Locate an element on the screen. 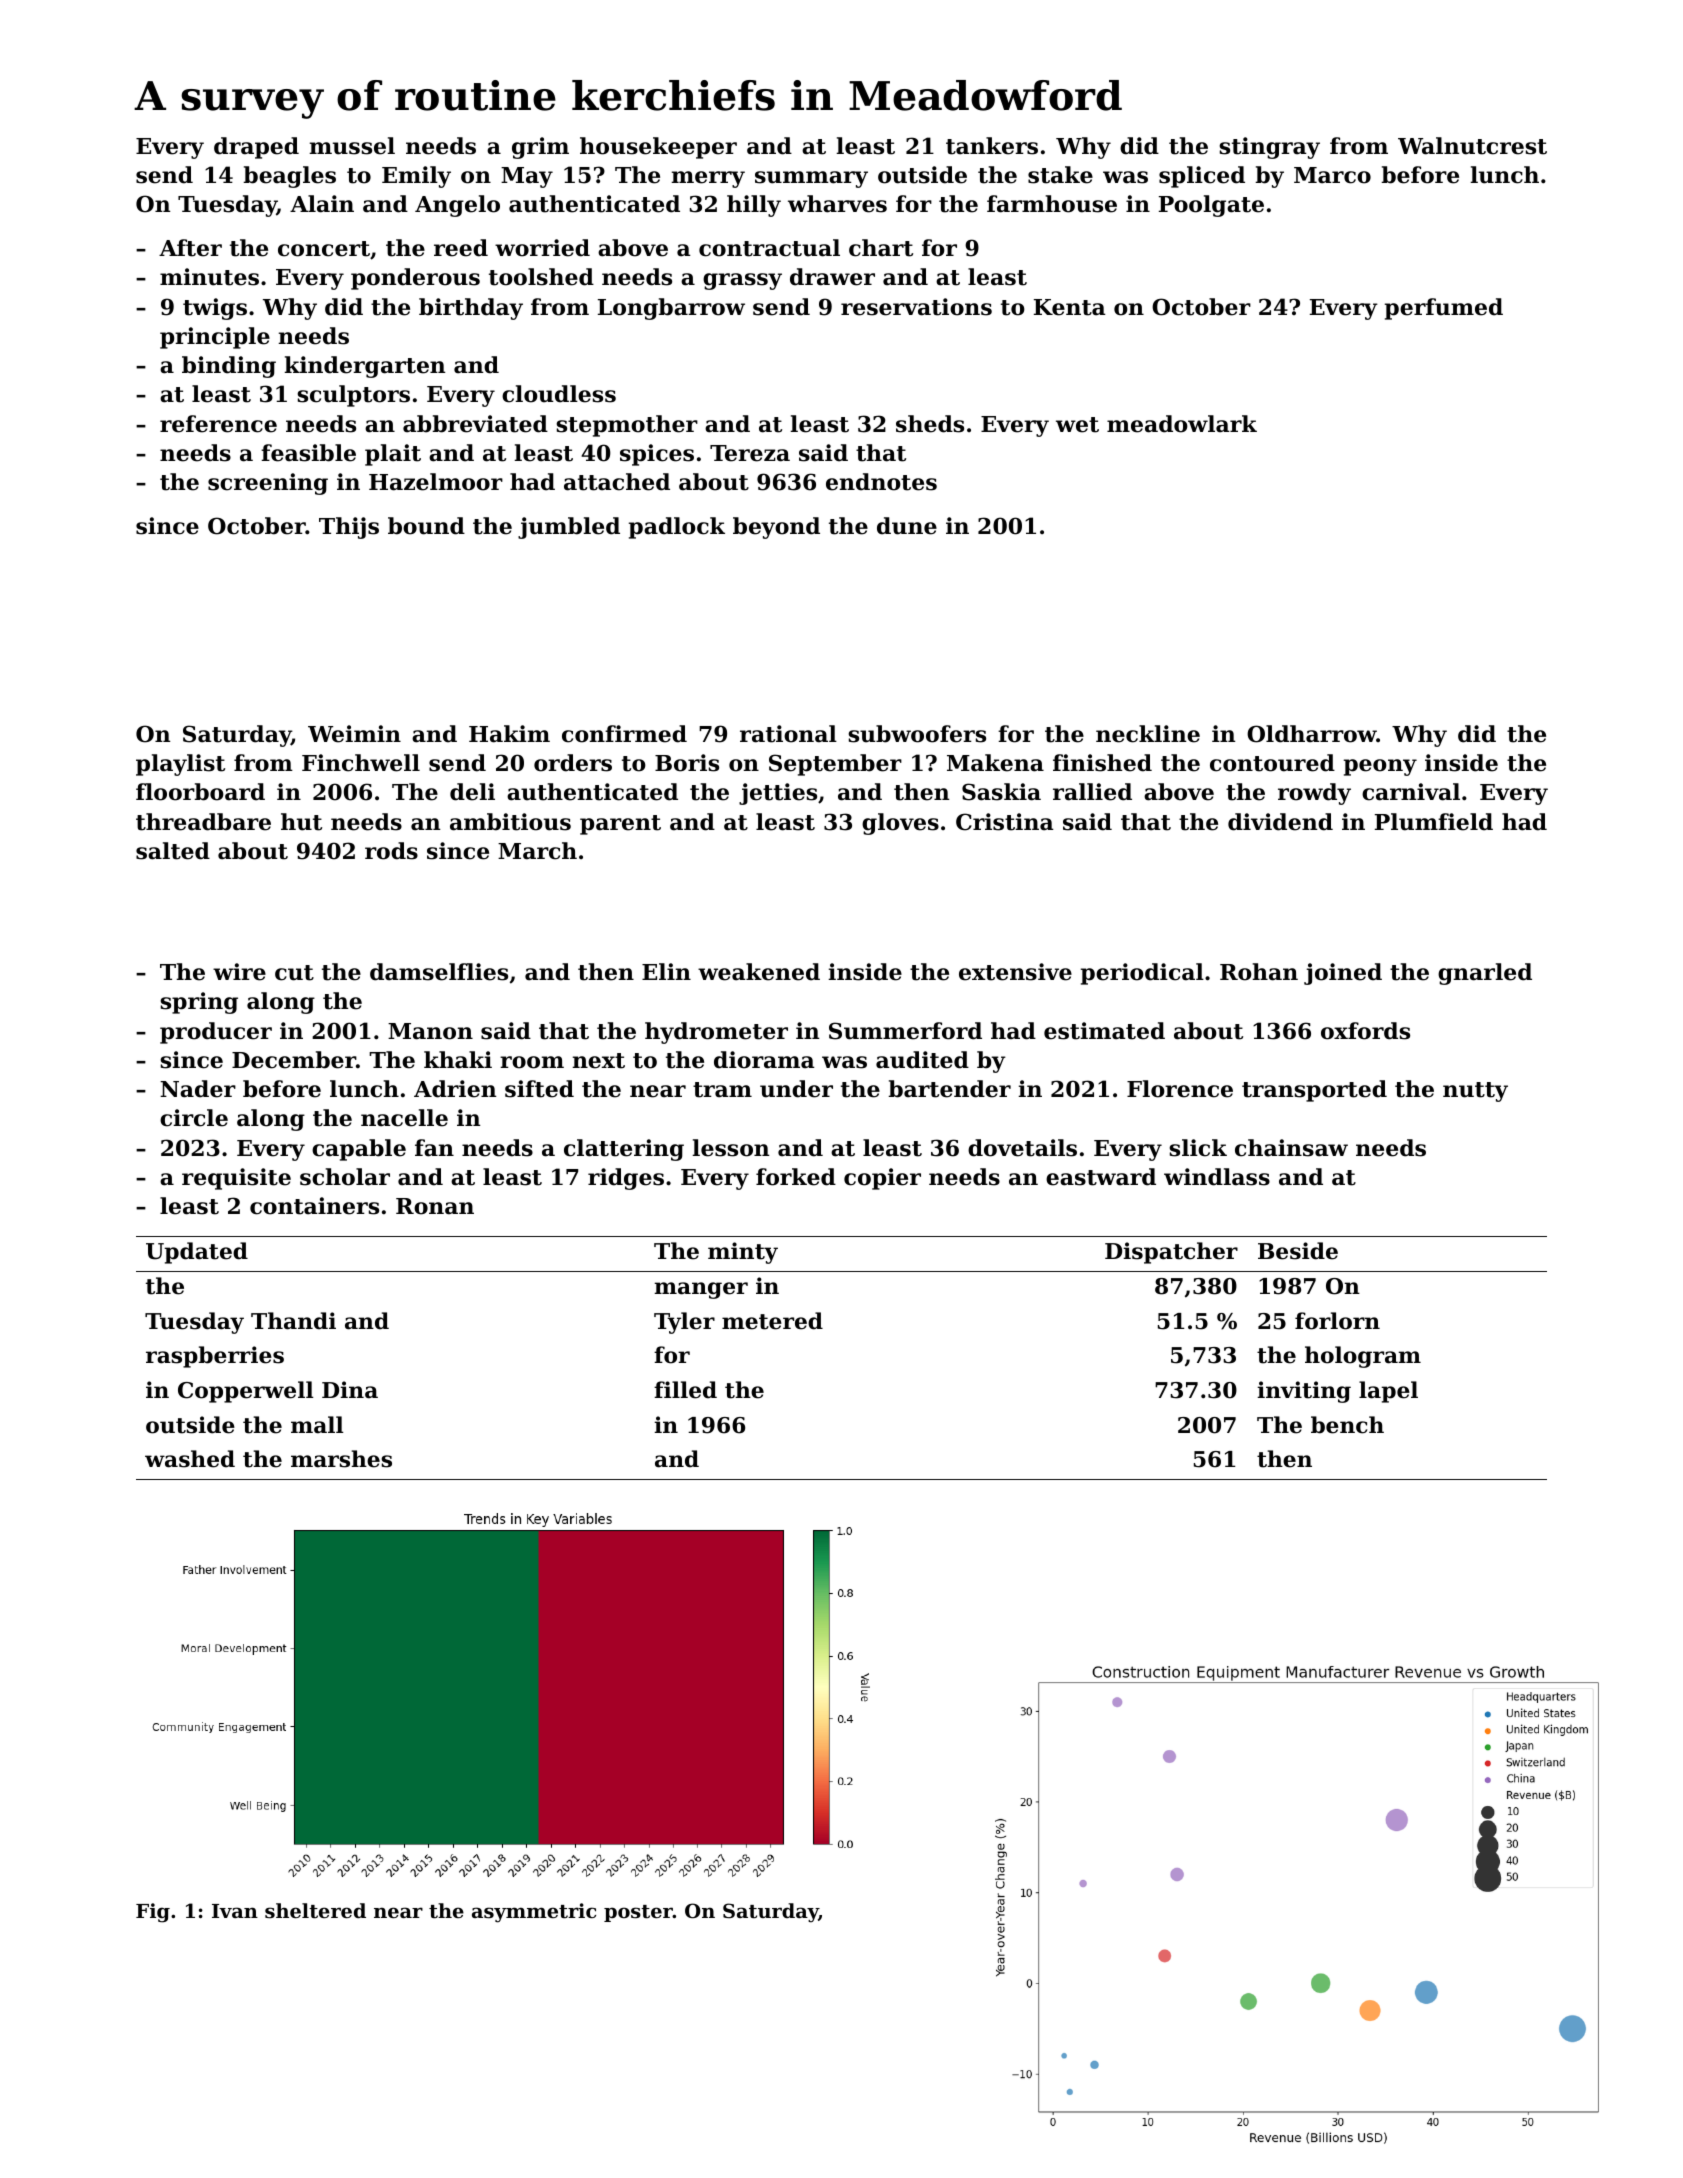 The width and height of the screenshot is (1683, 2178). sheltered is located at coordinates (315, 1911).
